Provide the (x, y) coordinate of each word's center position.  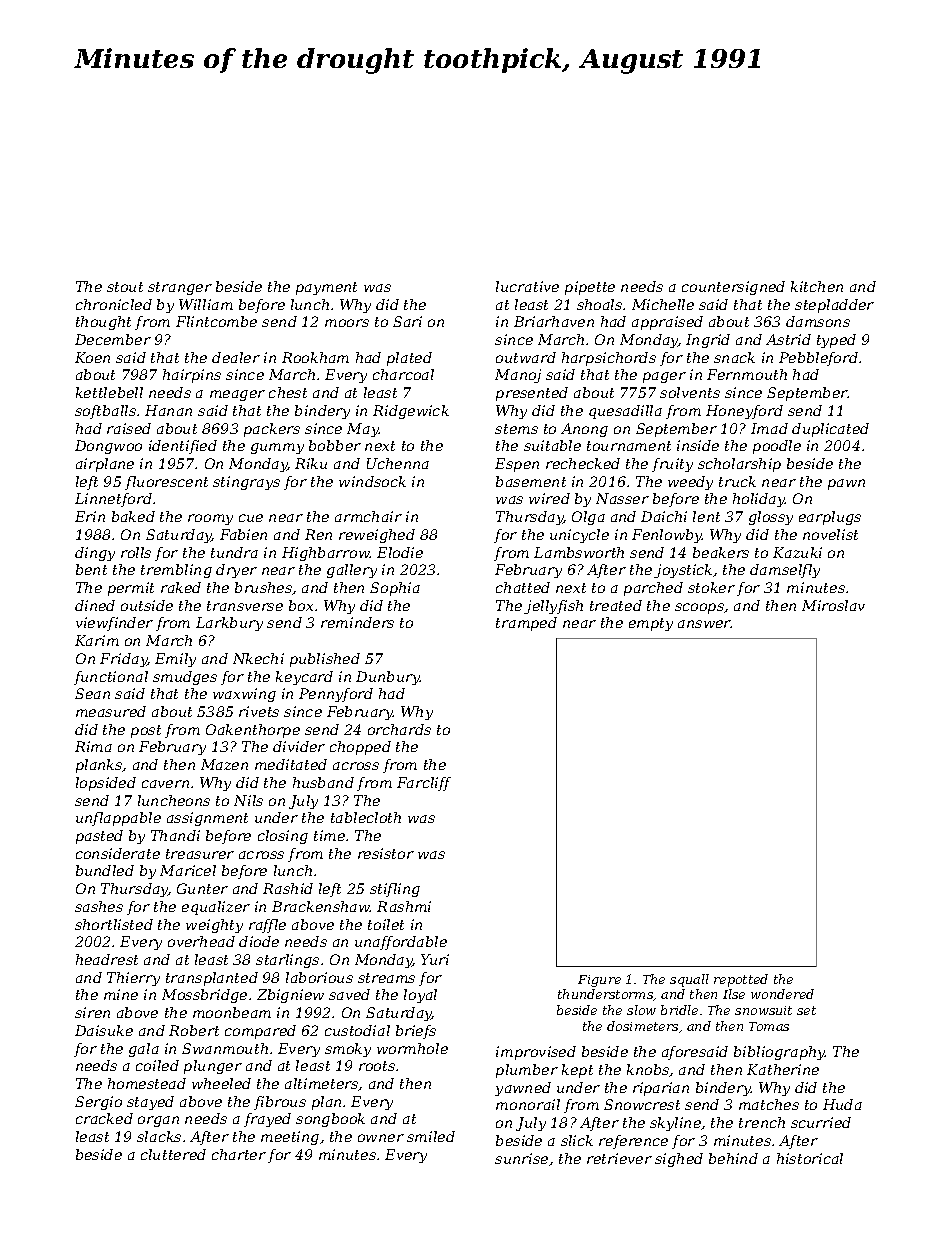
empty (651, 624)
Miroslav (833, 605)
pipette (590, 288)
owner (381, 1138)
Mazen (224, 764)
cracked (104, 1118)
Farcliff (424, 784)
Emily (175, 660)
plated (409, 359)
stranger (180, 288)
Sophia (395, 589)
